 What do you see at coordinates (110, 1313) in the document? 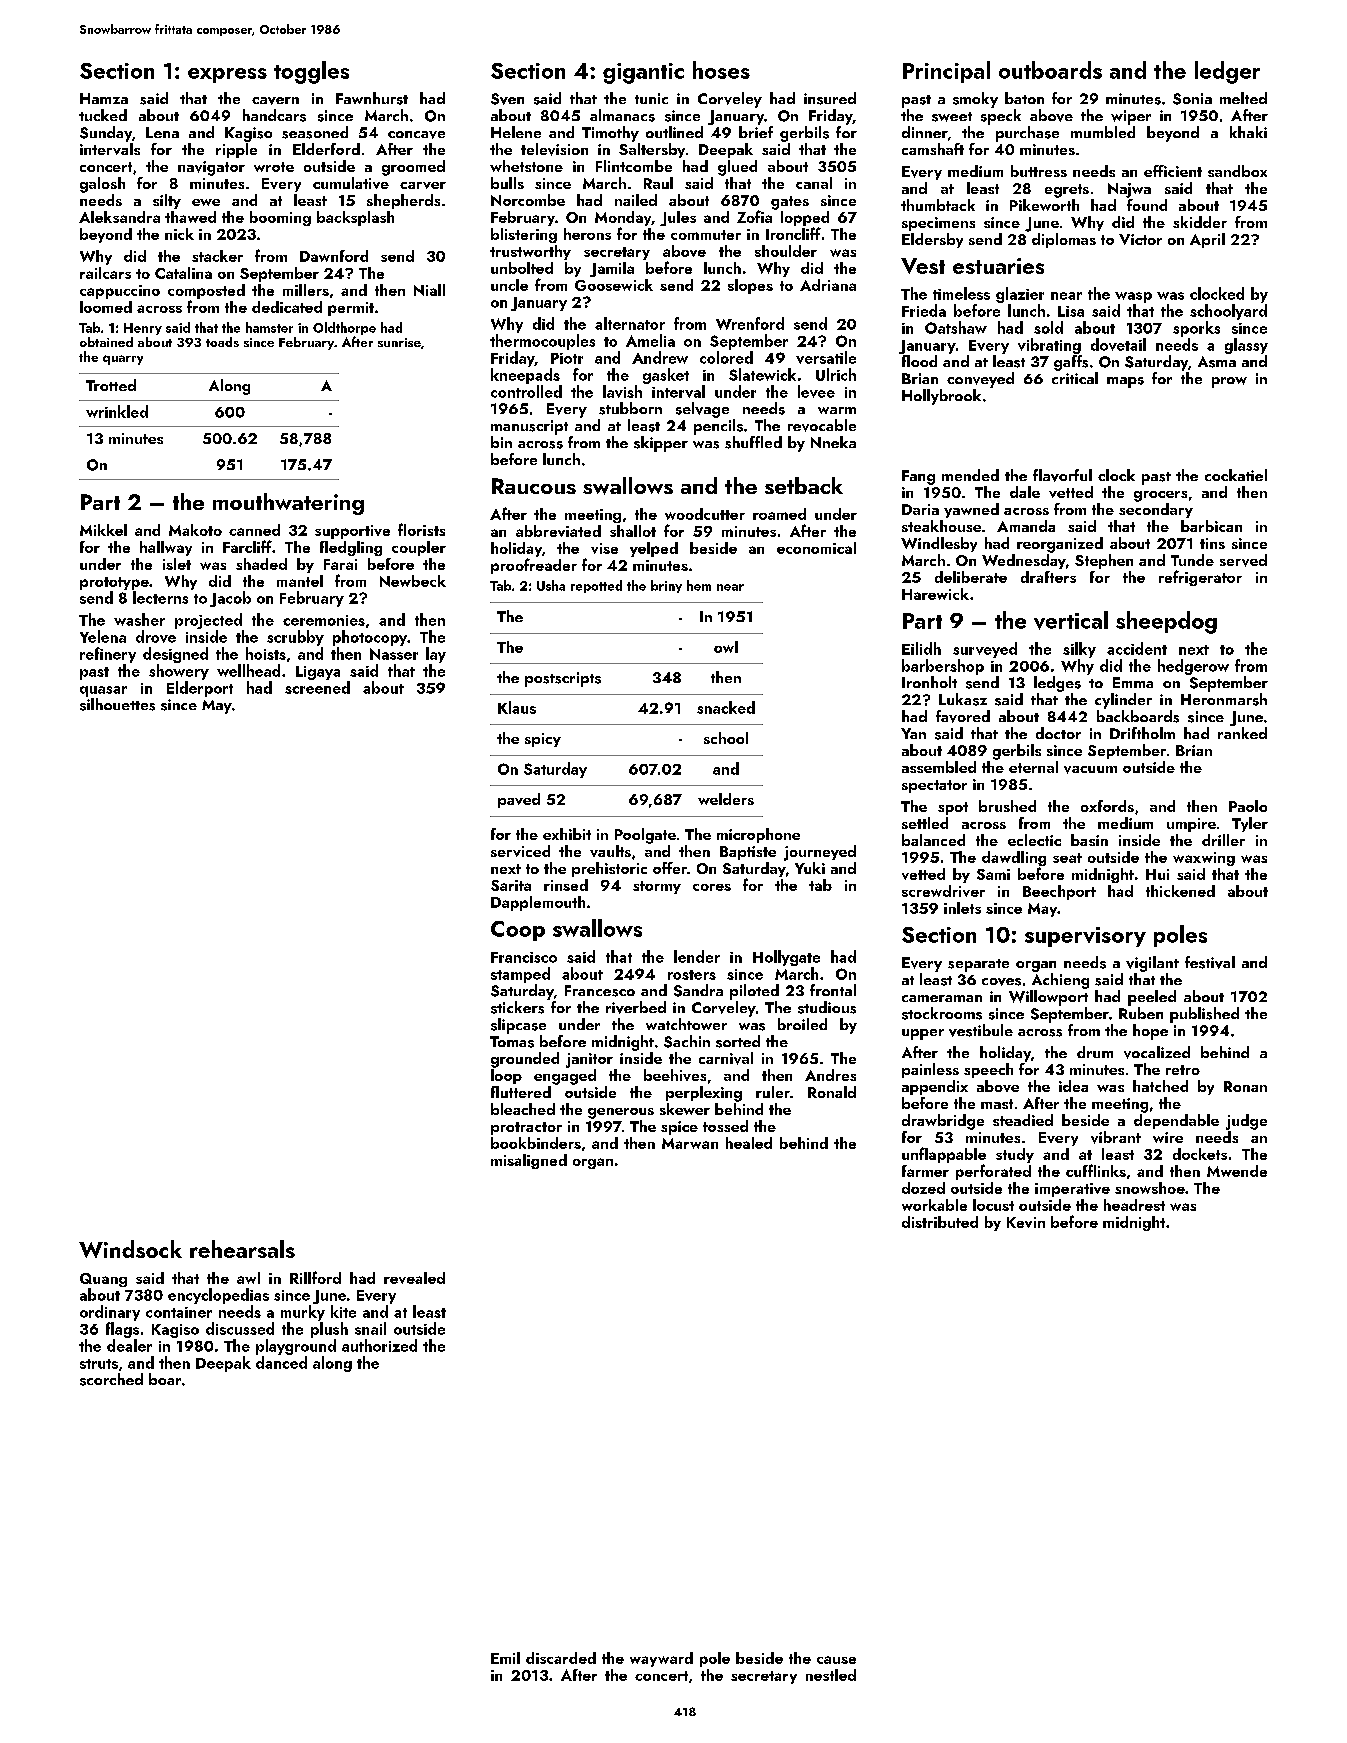
I see `ordinary` at bounding box center [110, 1313].
